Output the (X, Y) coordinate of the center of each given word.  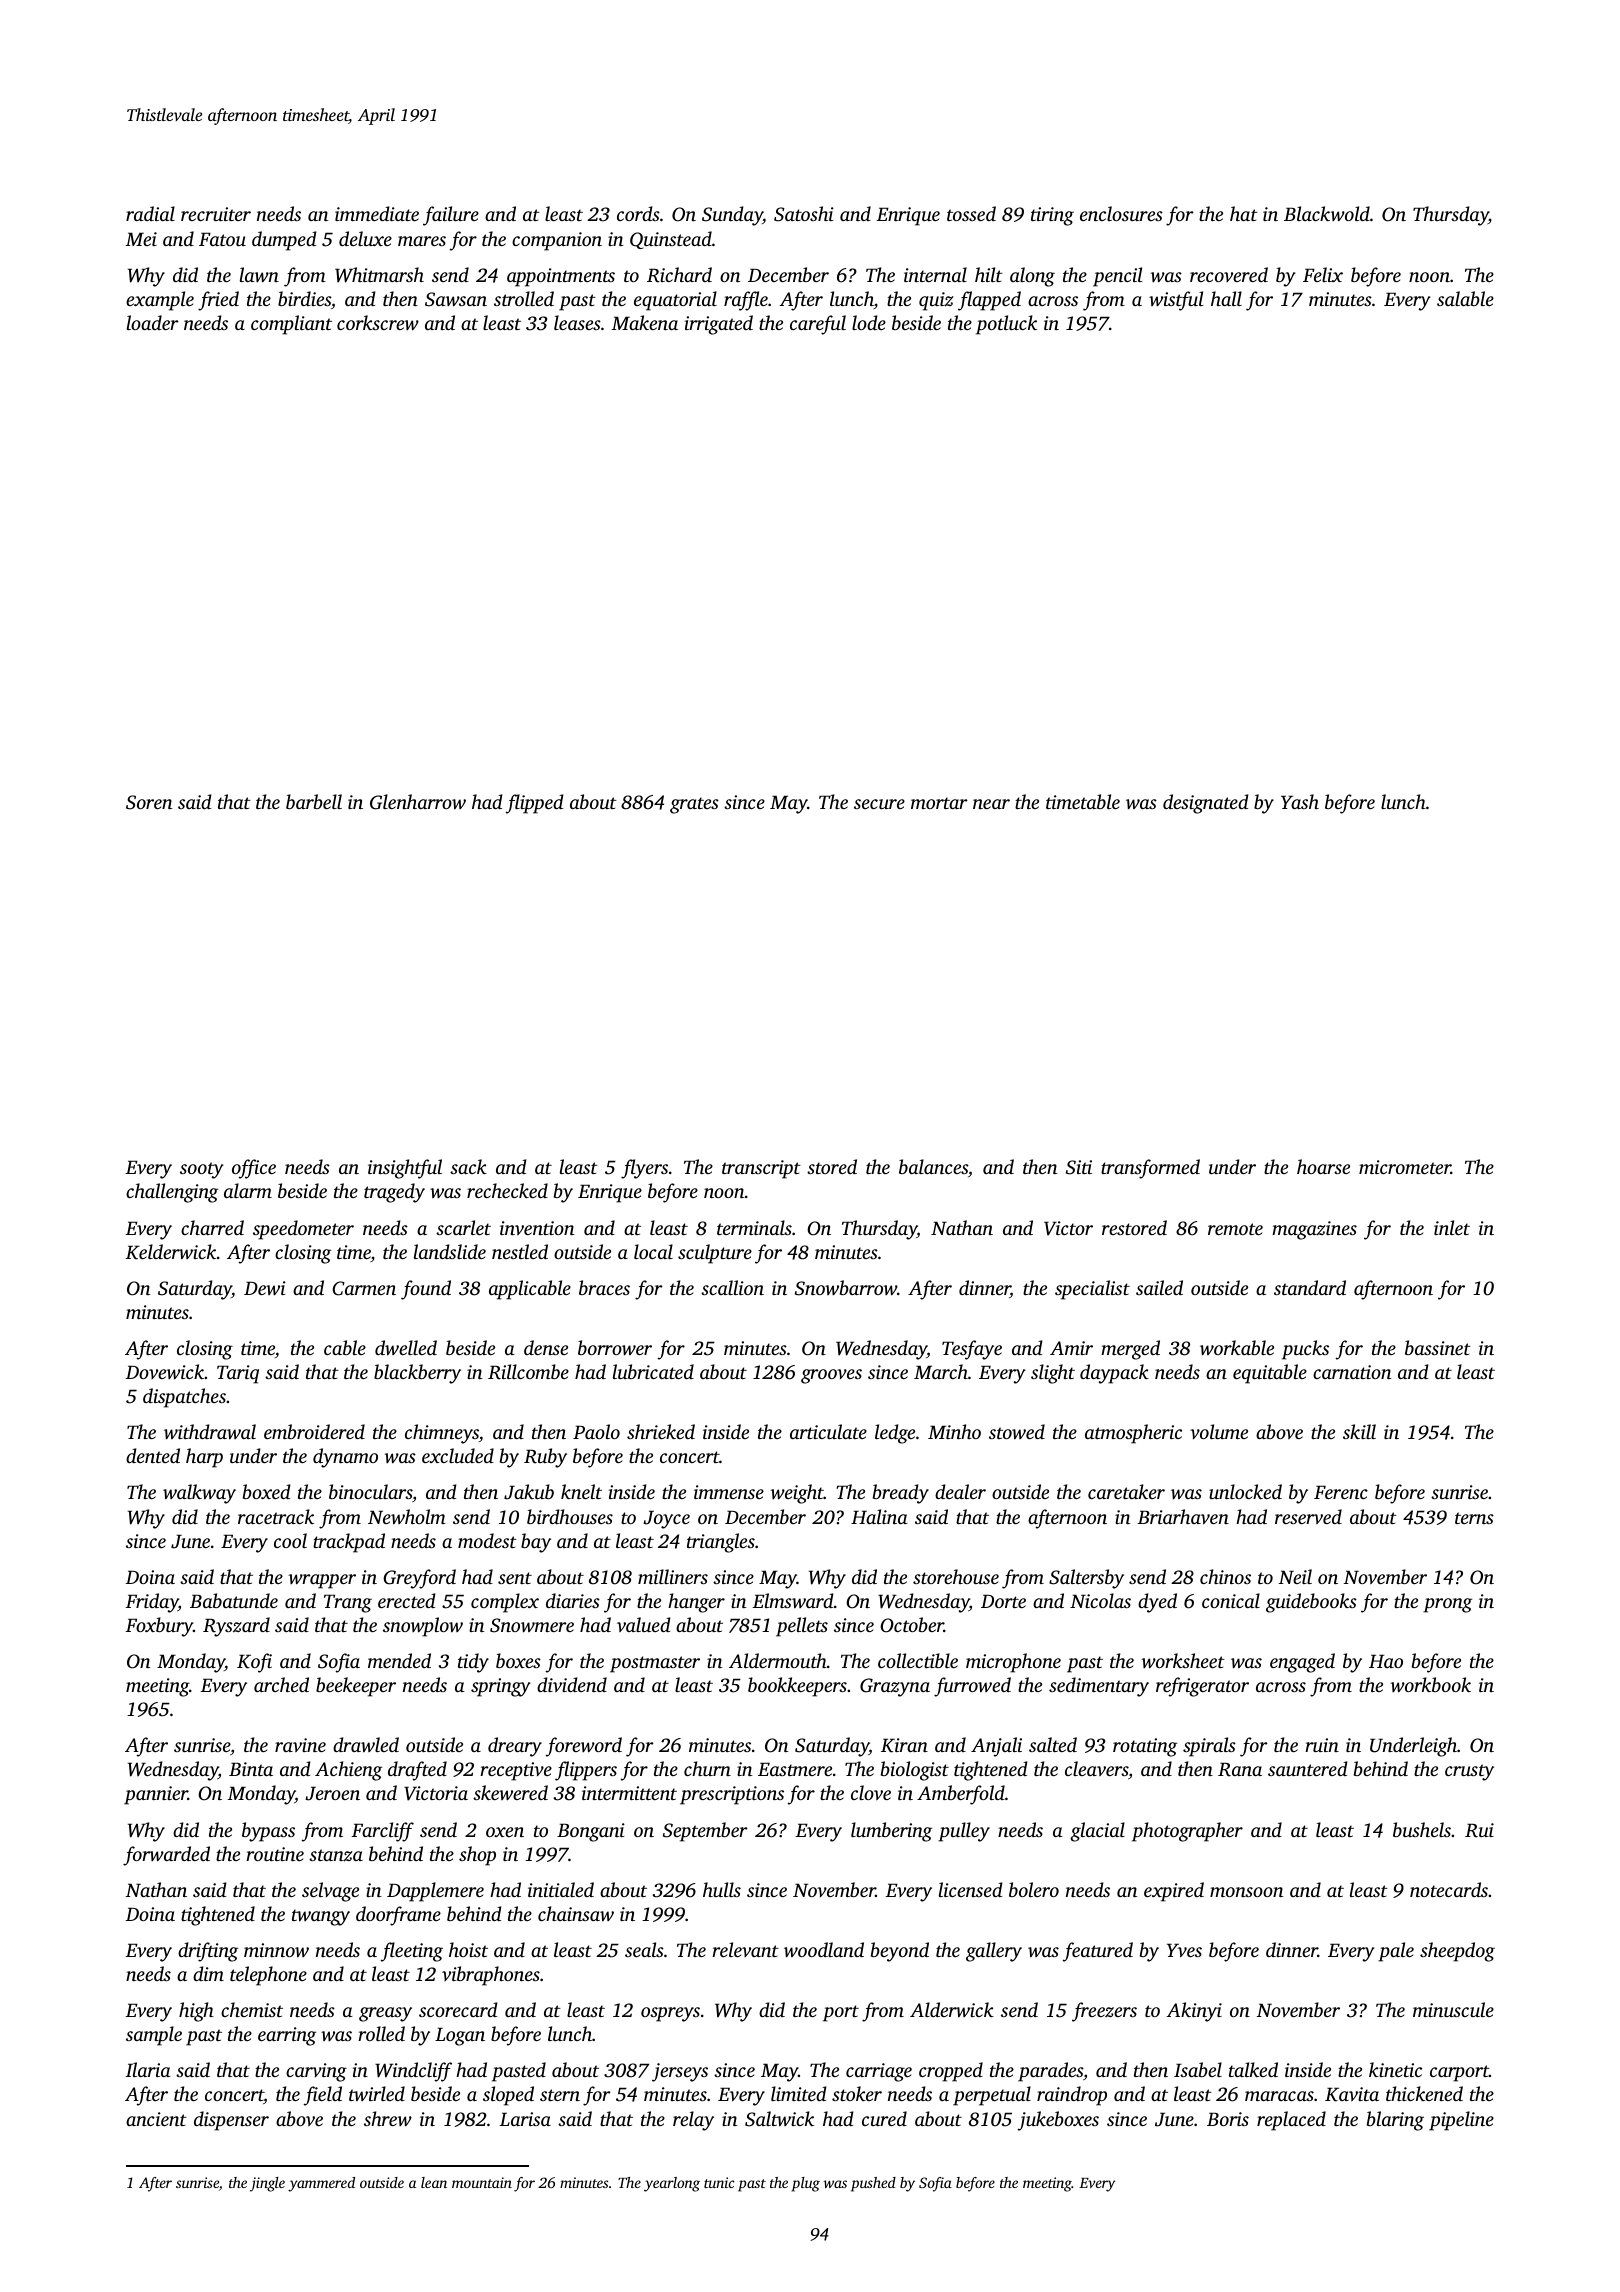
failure (451, 216)
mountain (482, 2182)
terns (1474, 1518)
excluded (458, 1455)
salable (1465, 298)
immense (729, 1492)
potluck (1006, 325)
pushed (873, 2184)
